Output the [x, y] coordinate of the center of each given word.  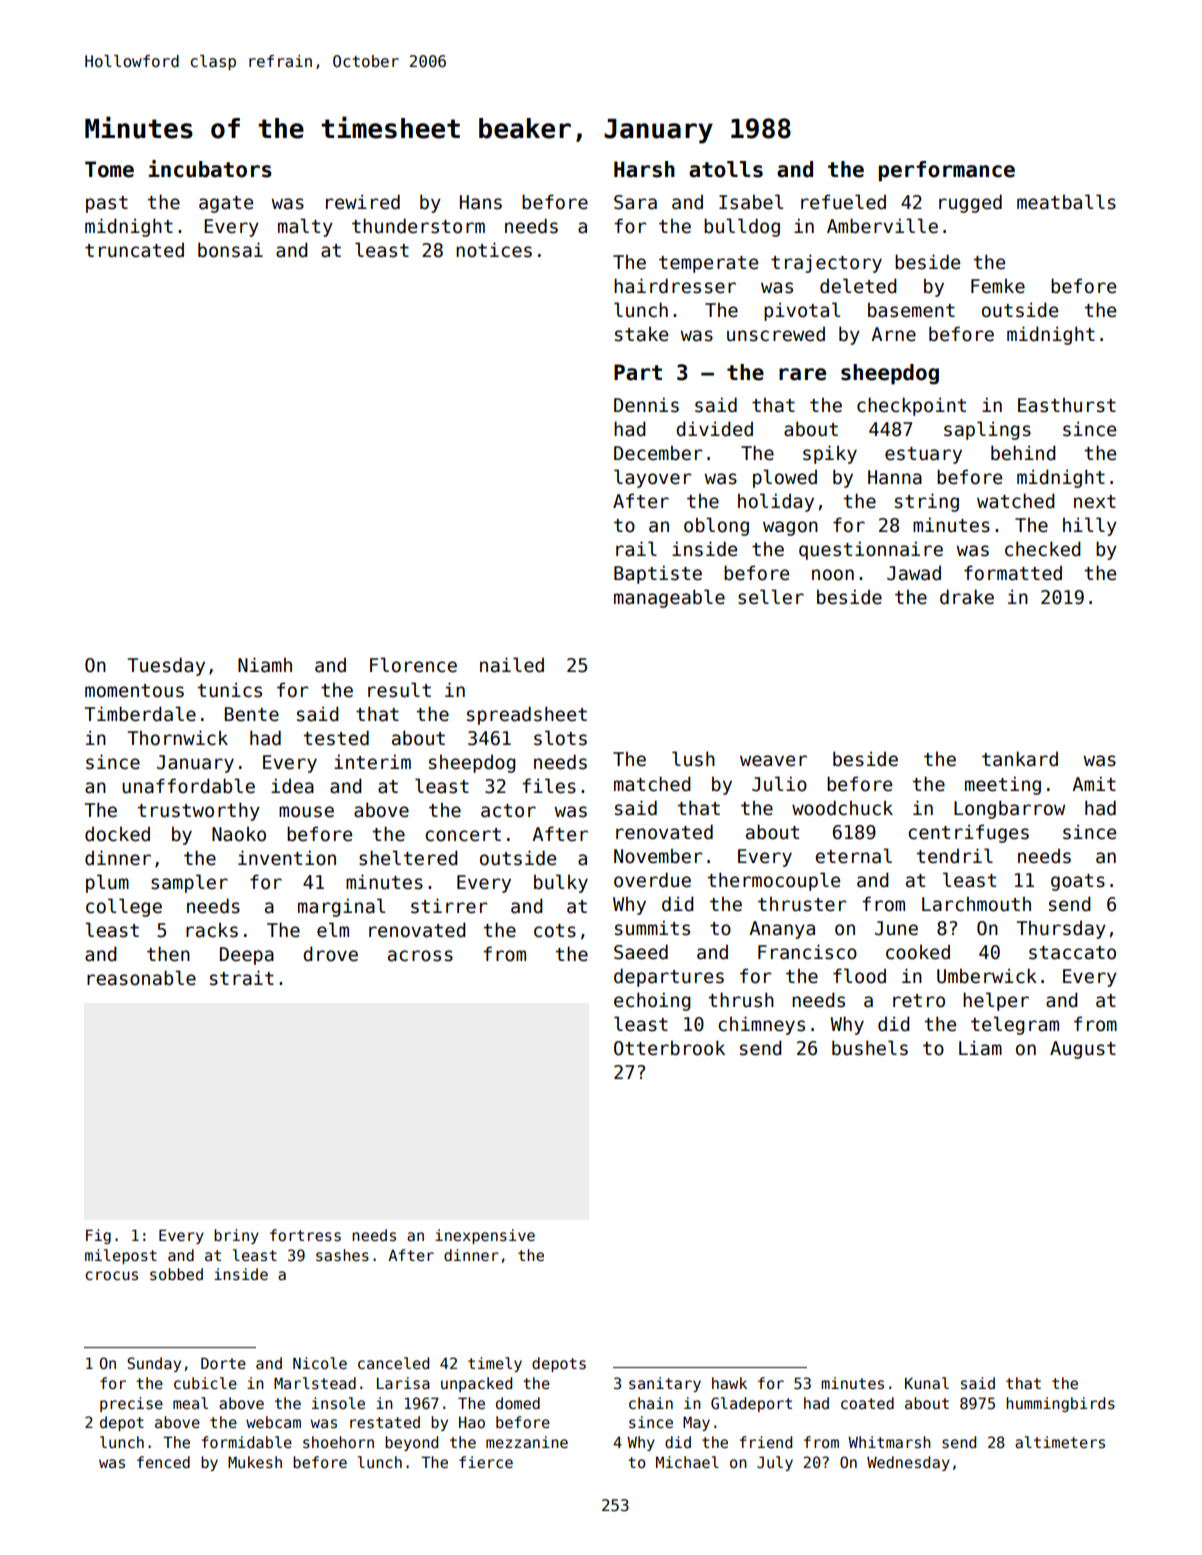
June [896, 928]
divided [714, 429]
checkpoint [911, 406]
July [775, 1463]
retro [919, 1001]
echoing [652, 1001]
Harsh [644, 169]
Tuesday [166, 666]
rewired [363, 202]
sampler [189, 883]
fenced [163, 1462]
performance [947, 171]
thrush [741, 1000]
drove [330, 954]
